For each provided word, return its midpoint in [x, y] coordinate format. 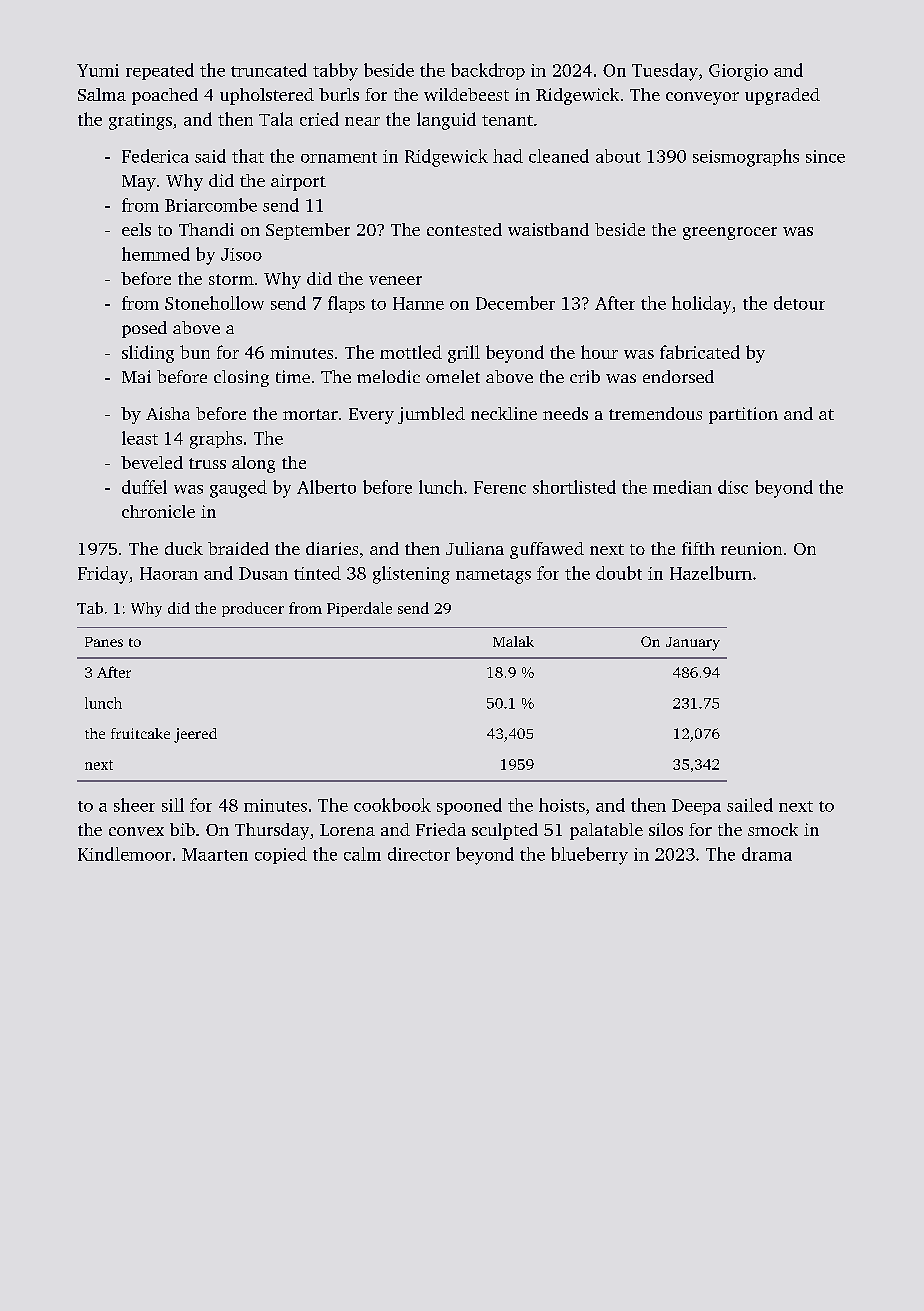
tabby [335, 72]
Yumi [98, 70]
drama [767, 854]
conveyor [702, 98]
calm [362, 854]
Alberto [326, 487]
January [693, 644]
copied [281, 855]
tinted [317, 573]
